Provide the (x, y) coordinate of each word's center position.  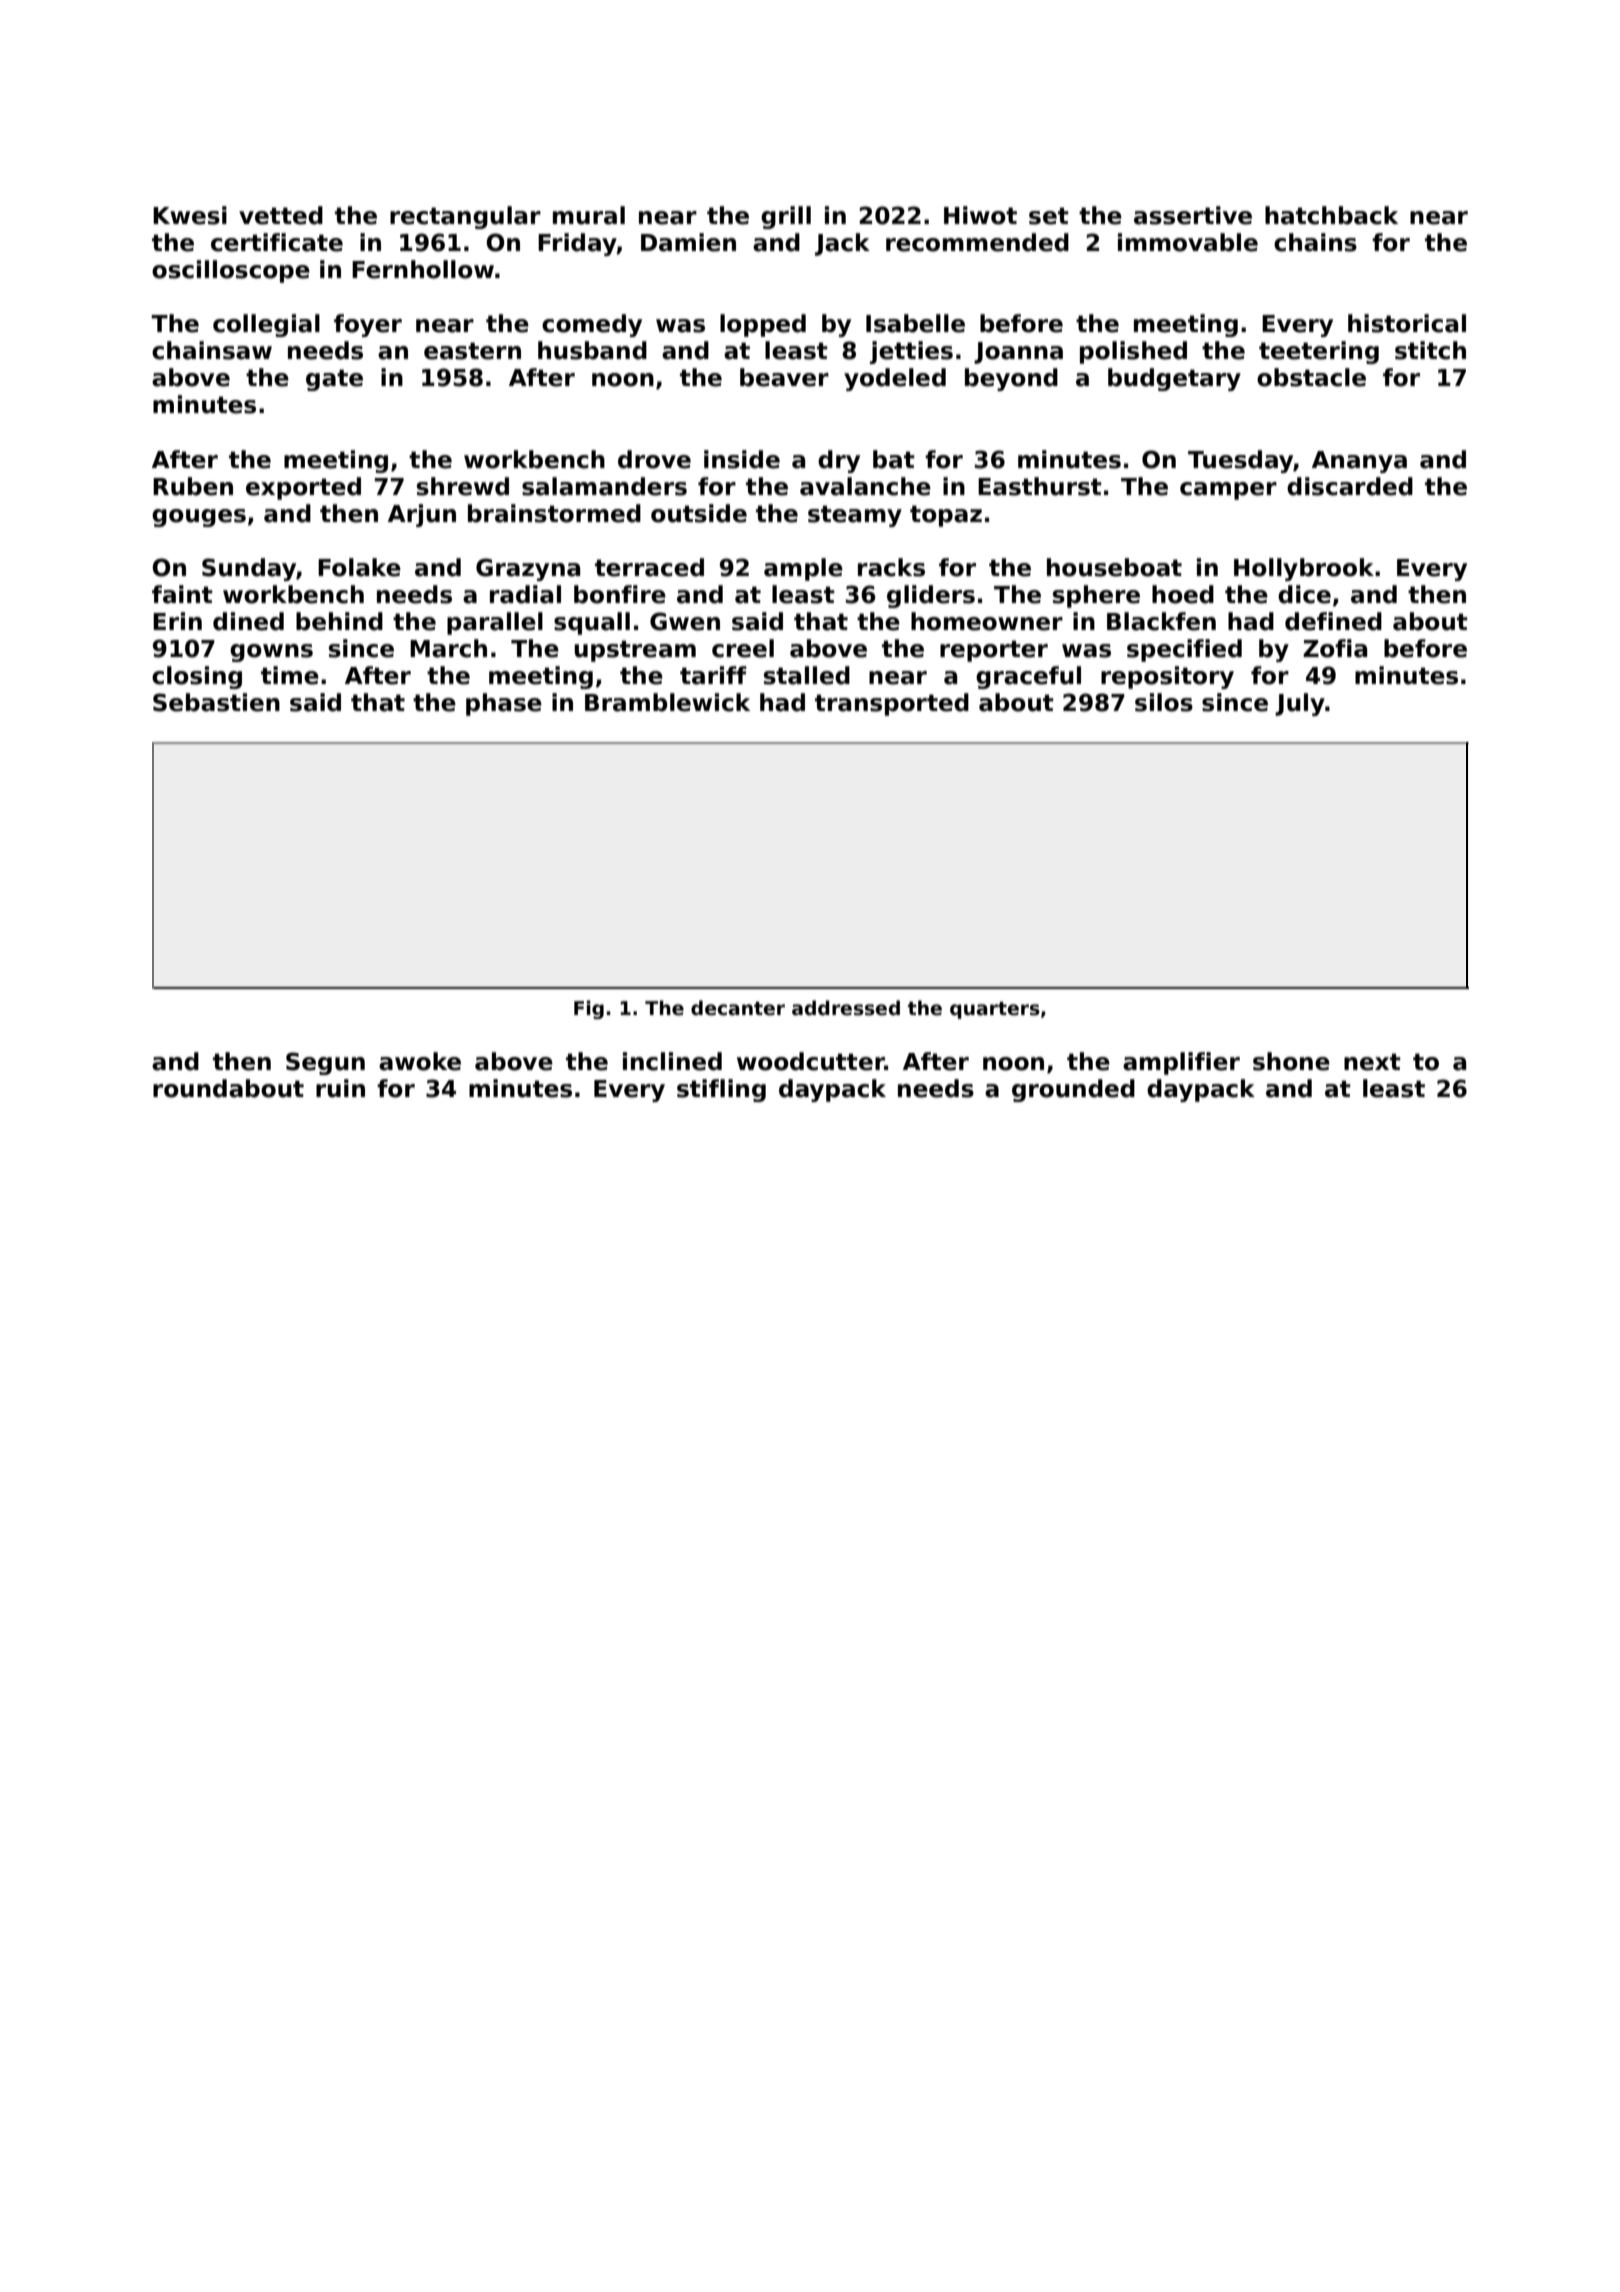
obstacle (1311, 377)
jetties (911, 352)
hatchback (1331, 215)
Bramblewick (667, 702)
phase (504, 704)
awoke (420, 1061)
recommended (977, 242)
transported (892, 704)
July (1300, 704)
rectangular (465, 217)
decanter (738, 1008)
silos (1164, 702)
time (290, 675)
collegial (266, 325)
